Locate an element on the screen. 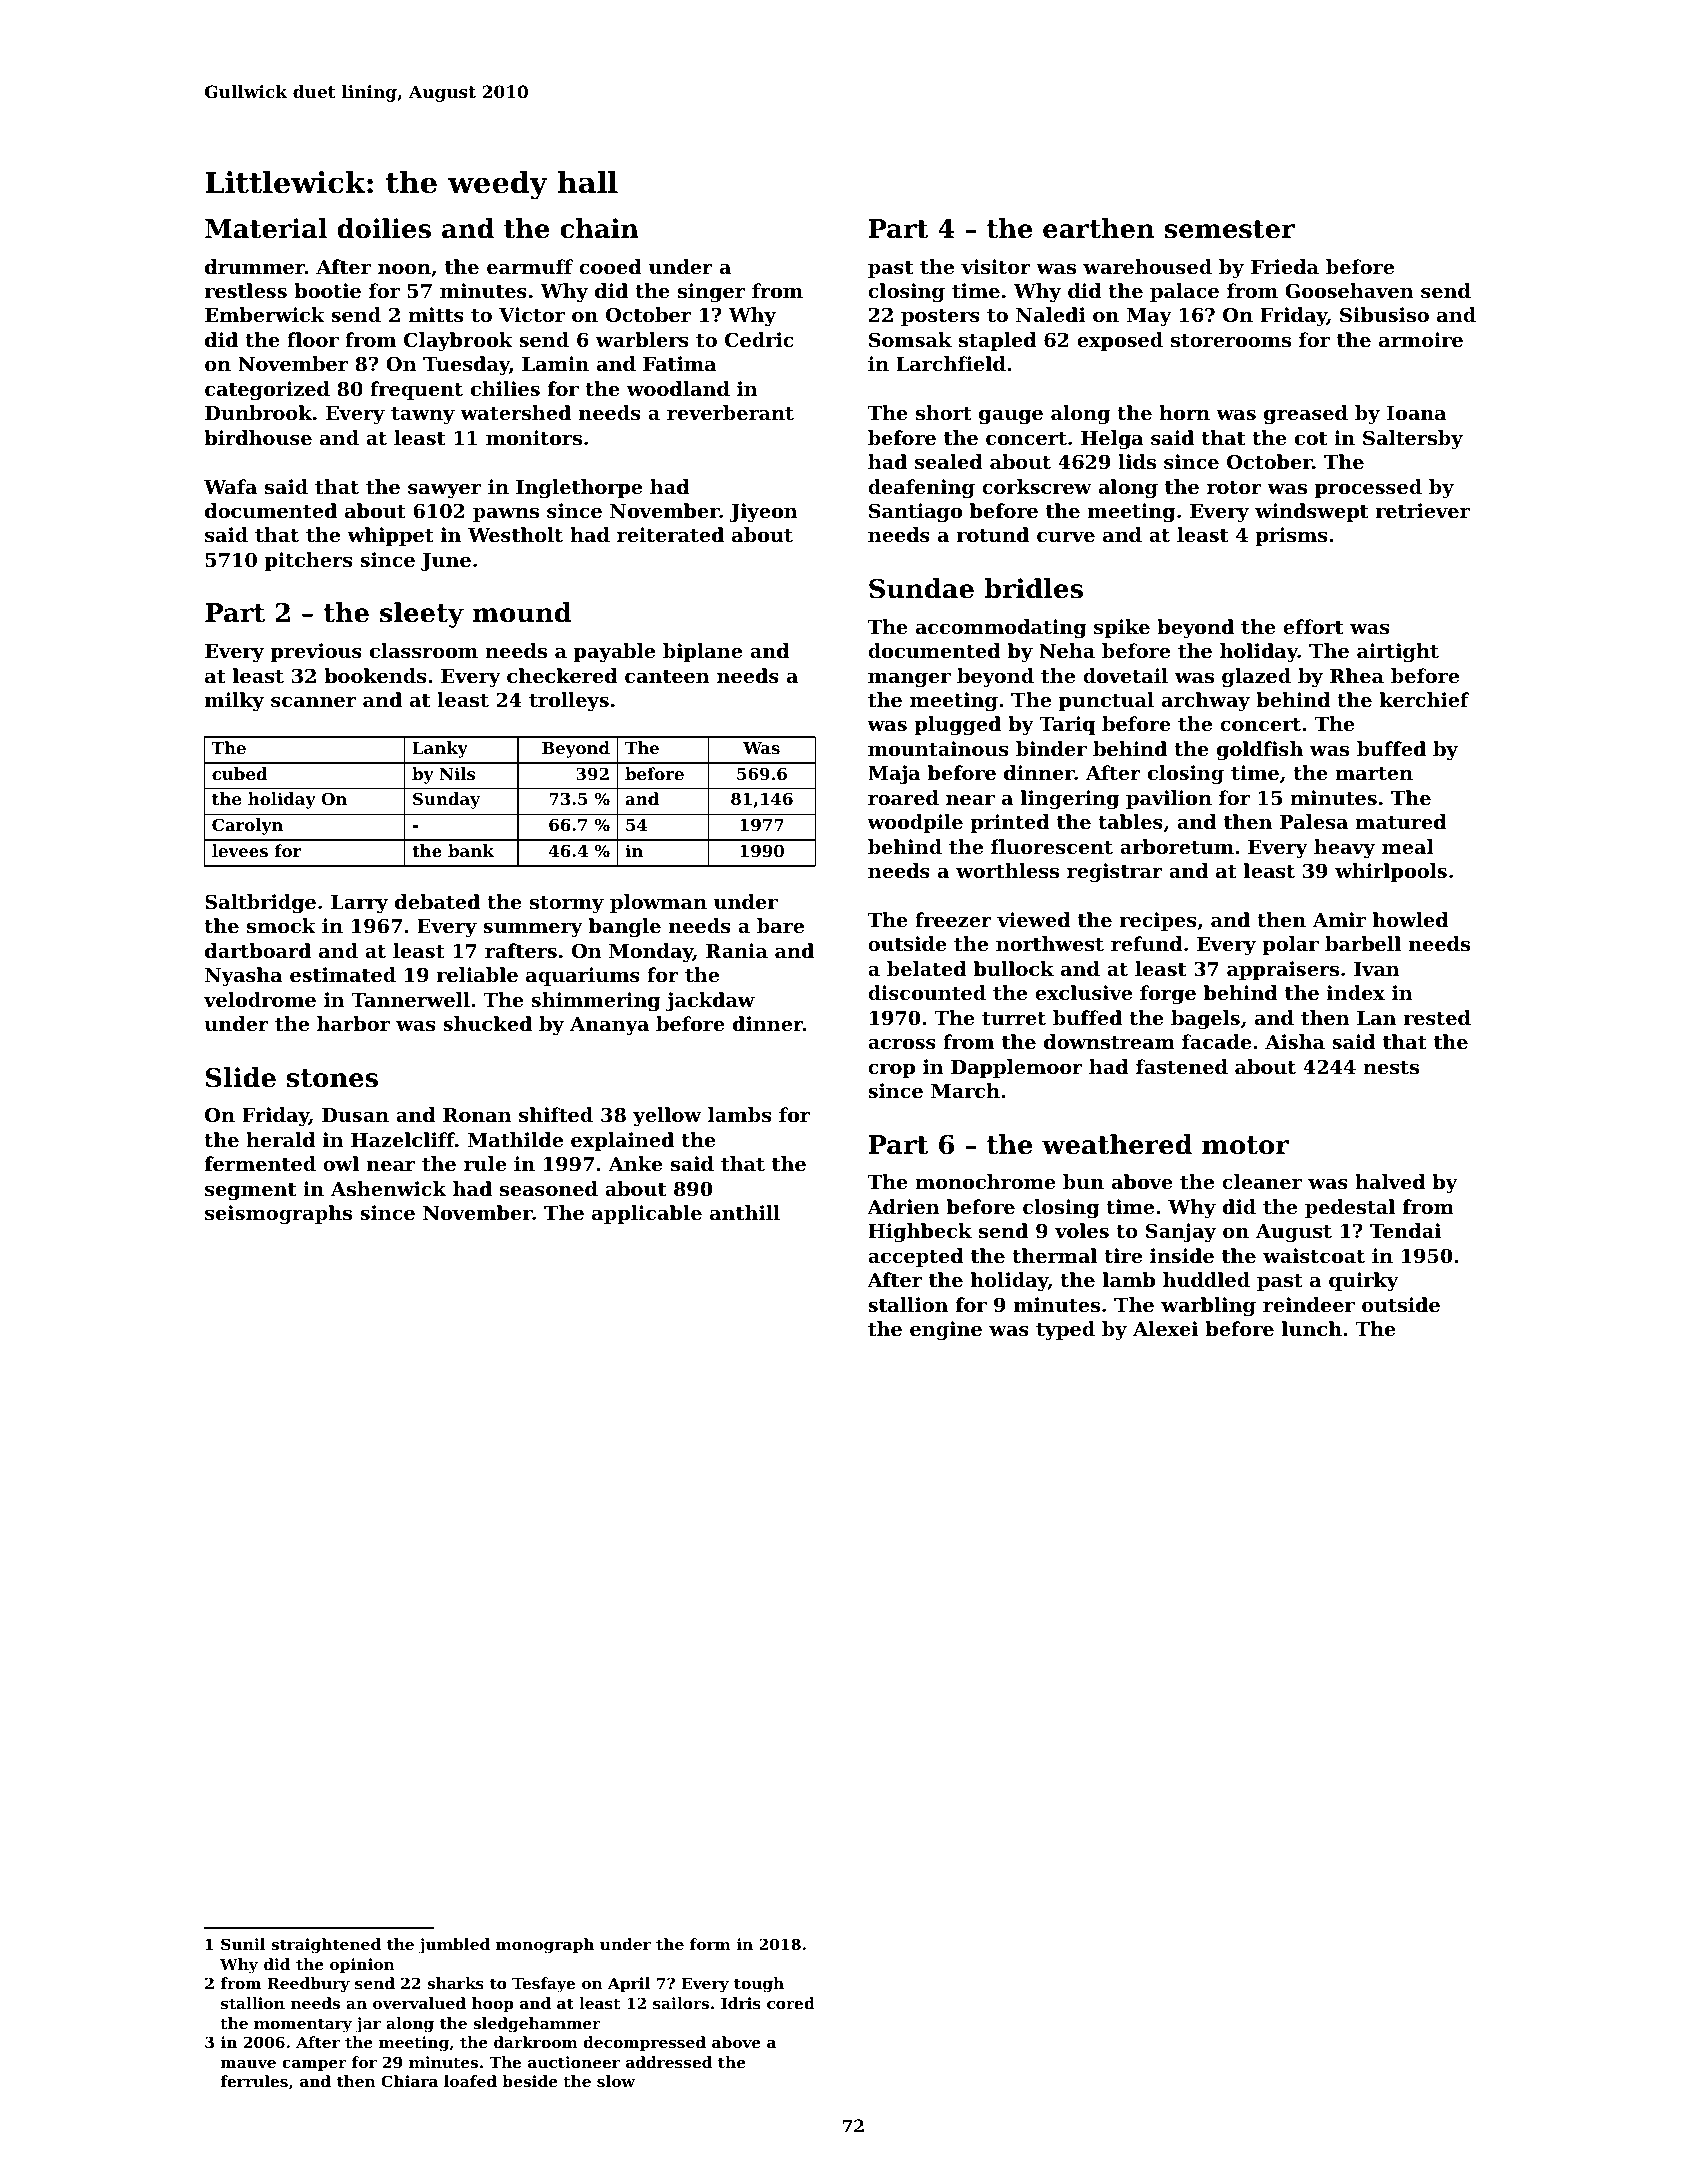 Image resolution: width=1683 pixels, height=2178 pixels. Victor is located at coordinates (532, 315).
